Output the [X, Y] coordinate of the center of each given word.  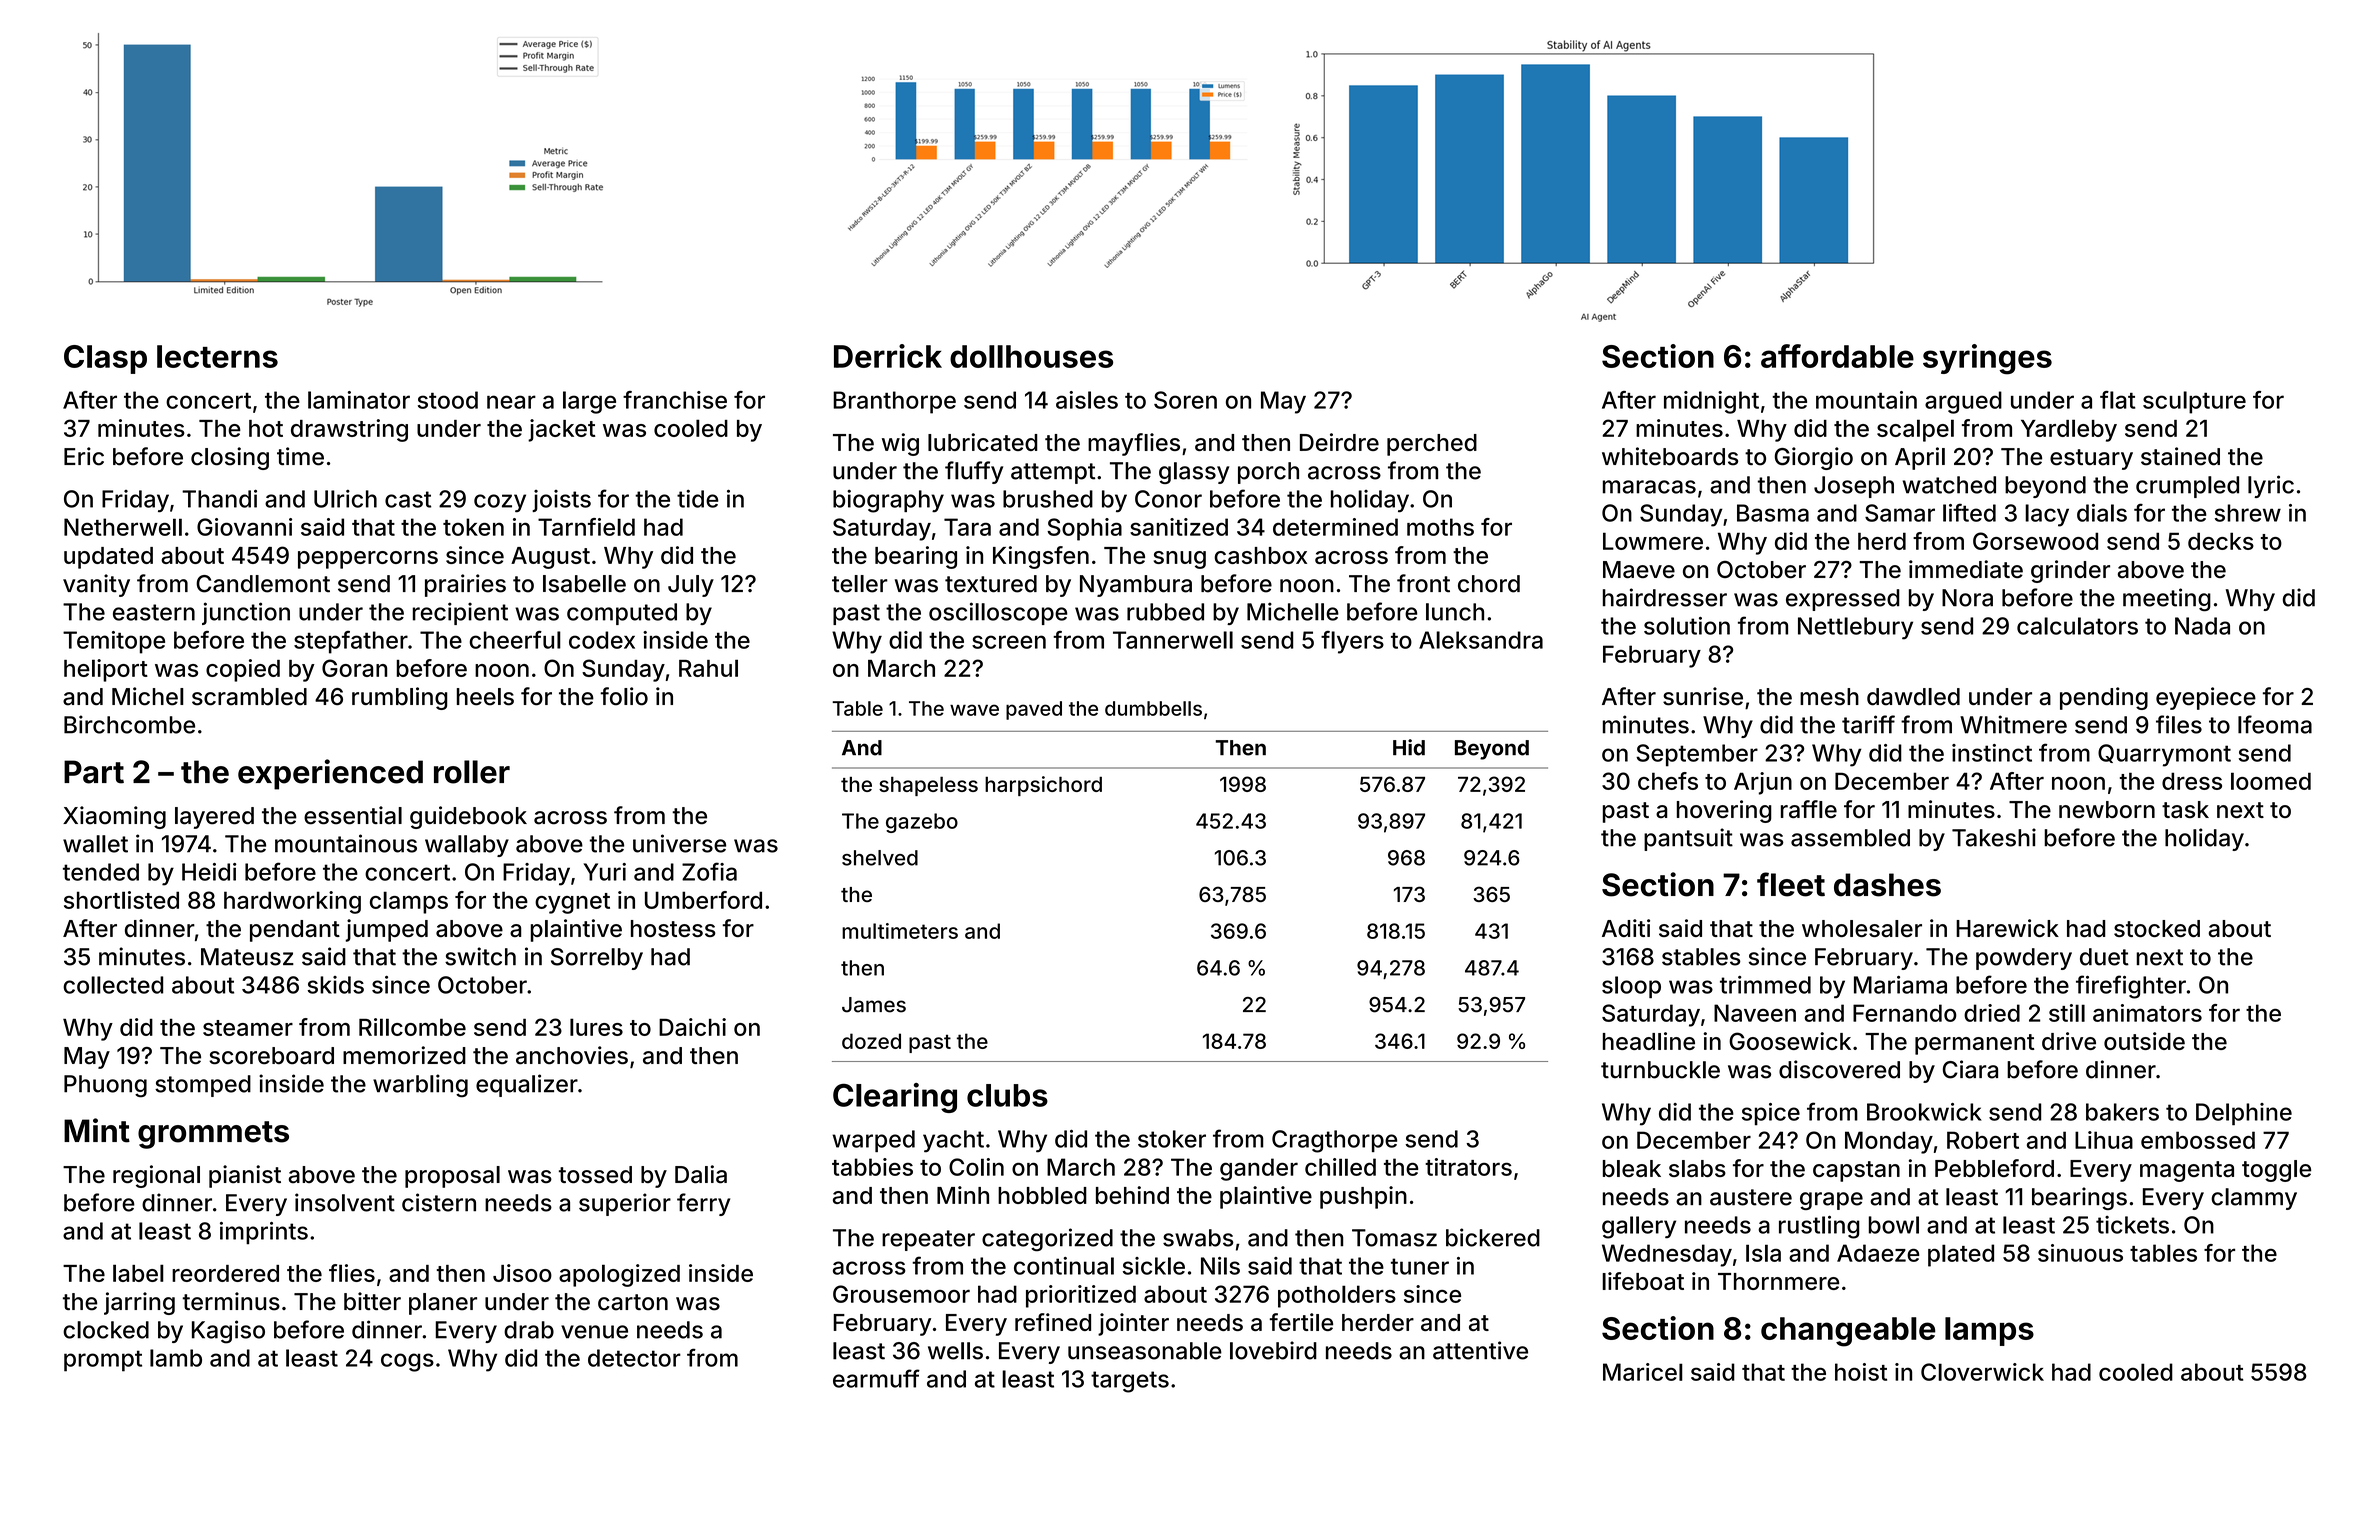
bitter [372, 1301]
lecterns [217, 356]
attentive [1480, 1350]
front [1423, 583]
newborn [2107, 809]
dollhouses [1031, 356]
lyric [2271, 486]
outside [2144, 1041]
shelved [880, 858]
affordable [1837, 356]
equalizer [527, 1085]
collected [113, 985]
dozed [871, 1041]
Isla [1763, 1253]
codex [602, 640]
